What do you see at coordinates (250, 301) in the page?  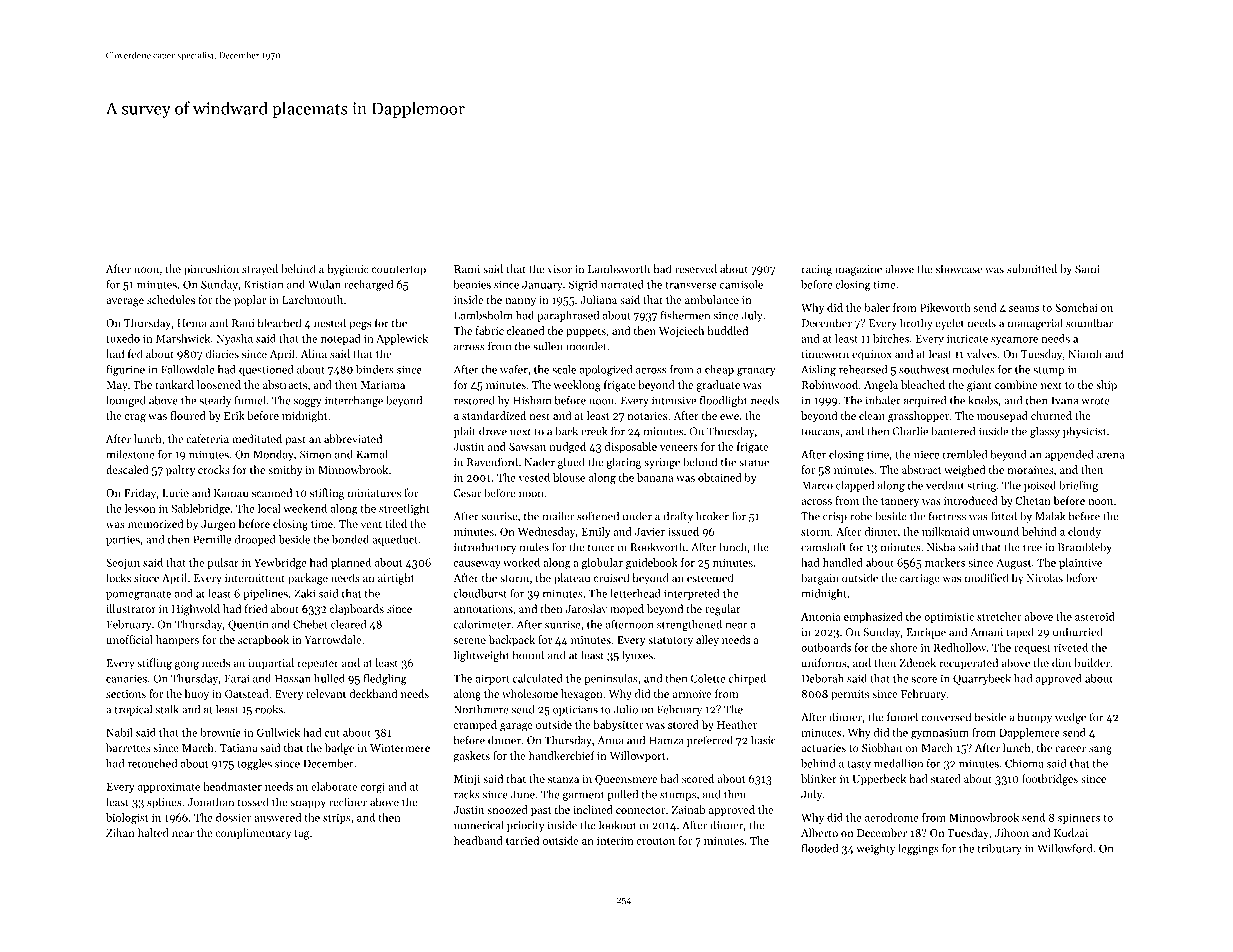 I see `poplar` at bounding box center [250, 301].
